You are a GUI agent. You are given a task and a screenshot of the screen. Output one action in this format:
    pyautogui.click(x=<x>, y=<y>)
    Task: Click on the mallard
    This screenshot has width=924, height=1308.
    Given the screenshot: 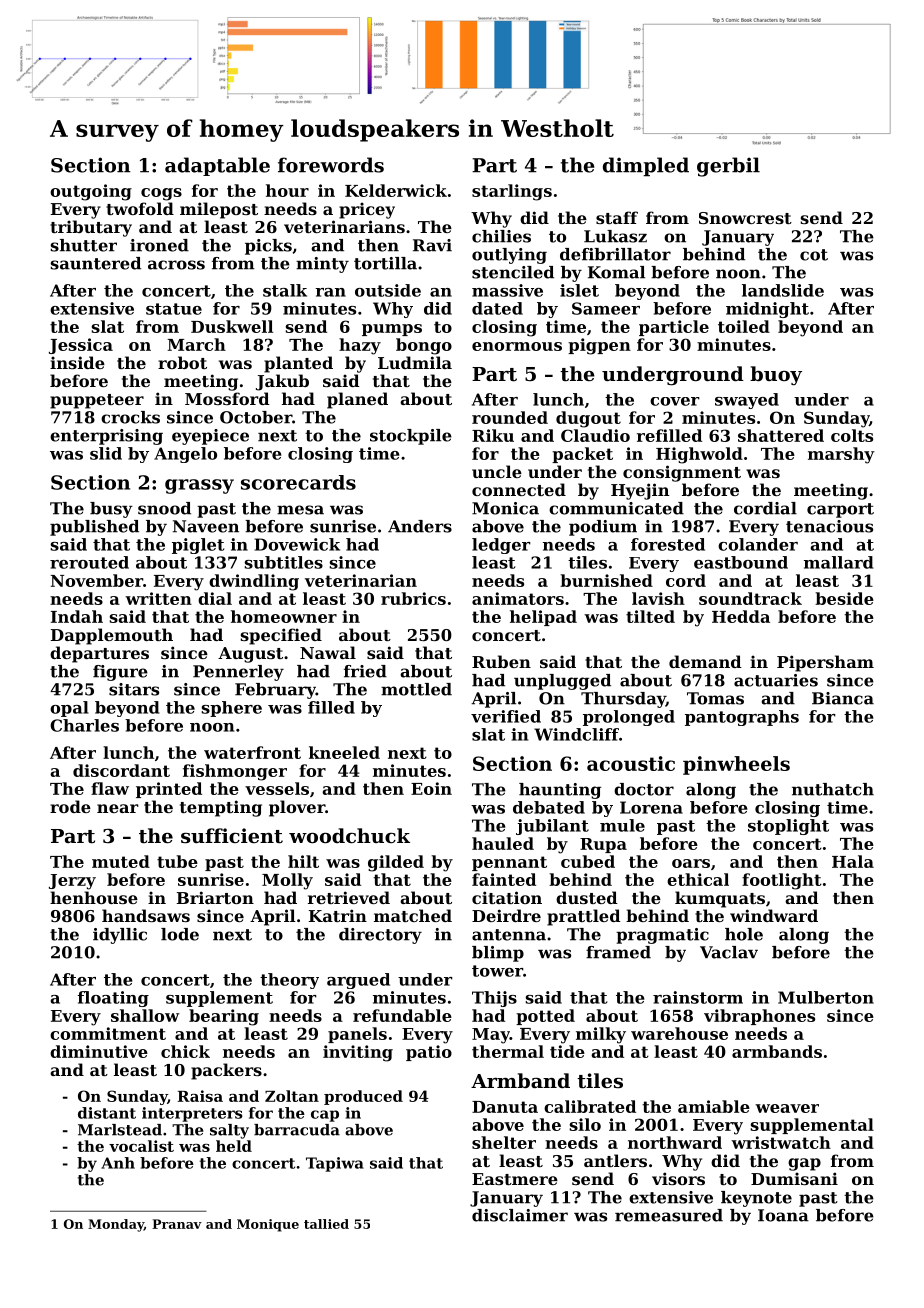 What is the action you would take?
    pyautogui.click(x=839, y=562)
